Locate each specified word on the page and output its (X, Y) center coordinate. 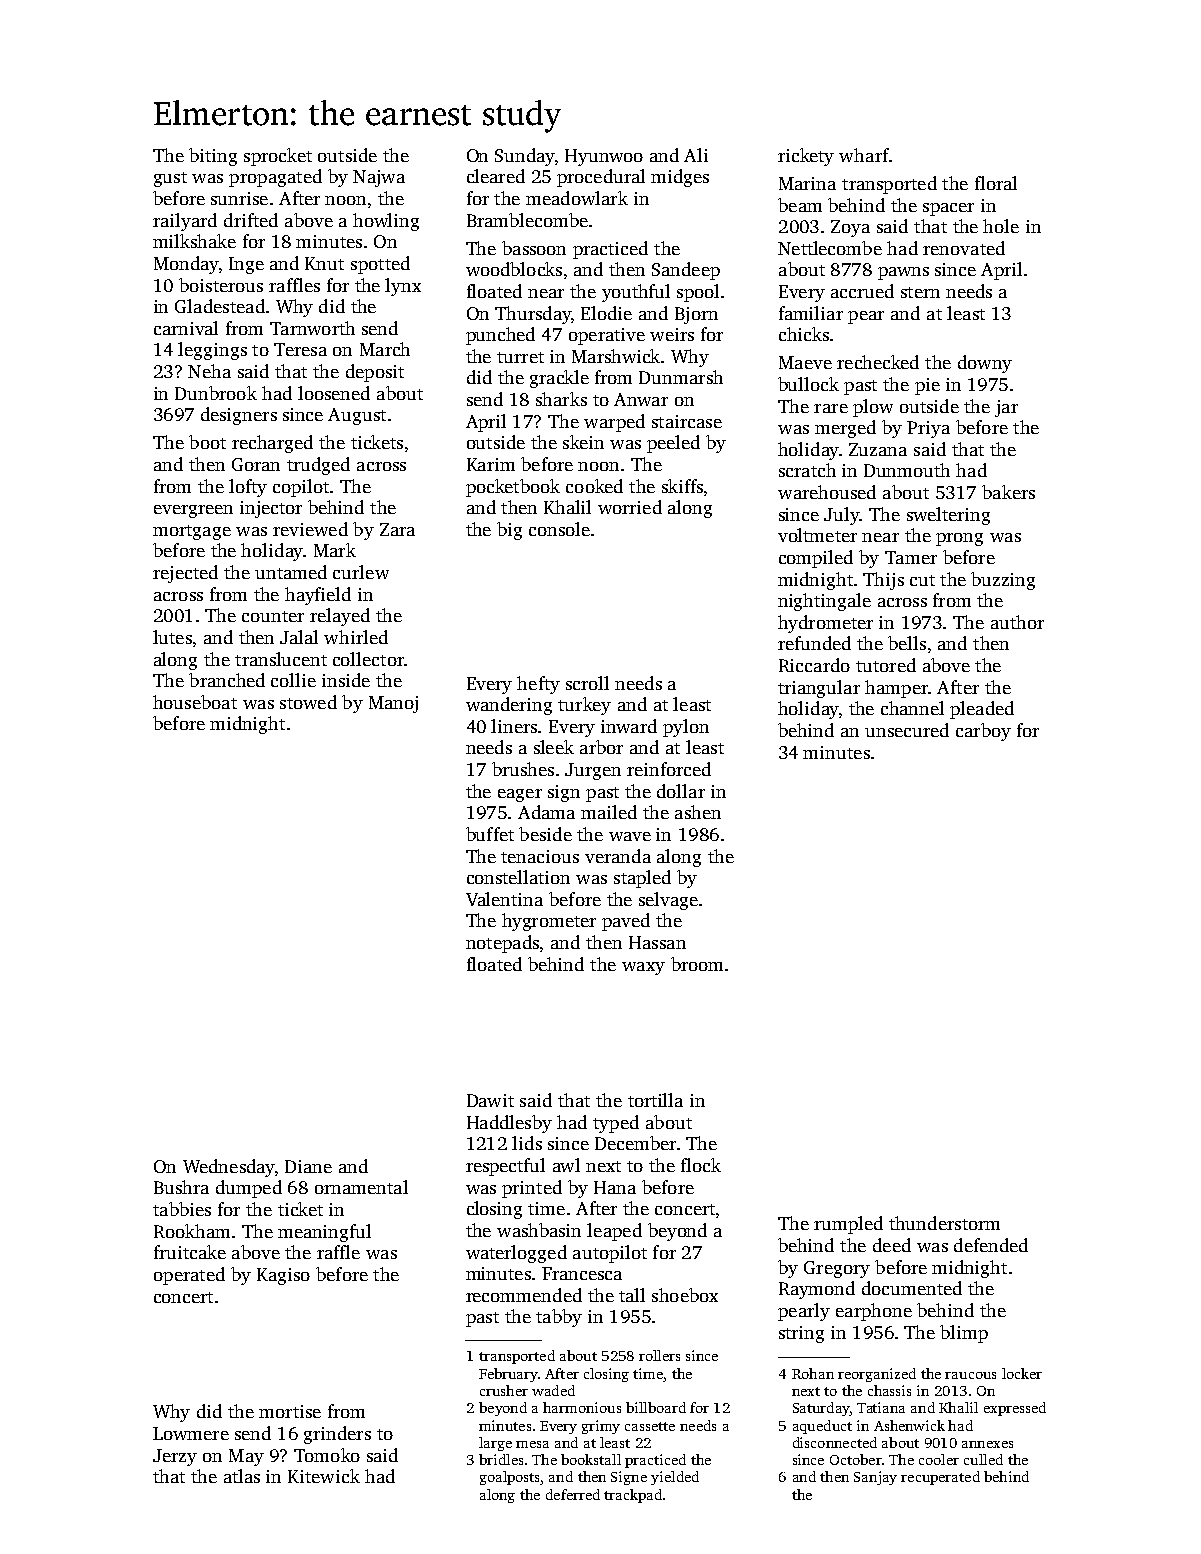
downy (985, 364)
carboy (983, 732)
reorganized (877, 1375)
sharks (561, 399)
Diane (308, 1166)
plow (873, 408)
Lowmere (191, 1433)
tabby (559, 1318)
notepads (502, 944)
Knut (324, 263)
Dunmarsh (681, 377)
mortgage (192, 532)
